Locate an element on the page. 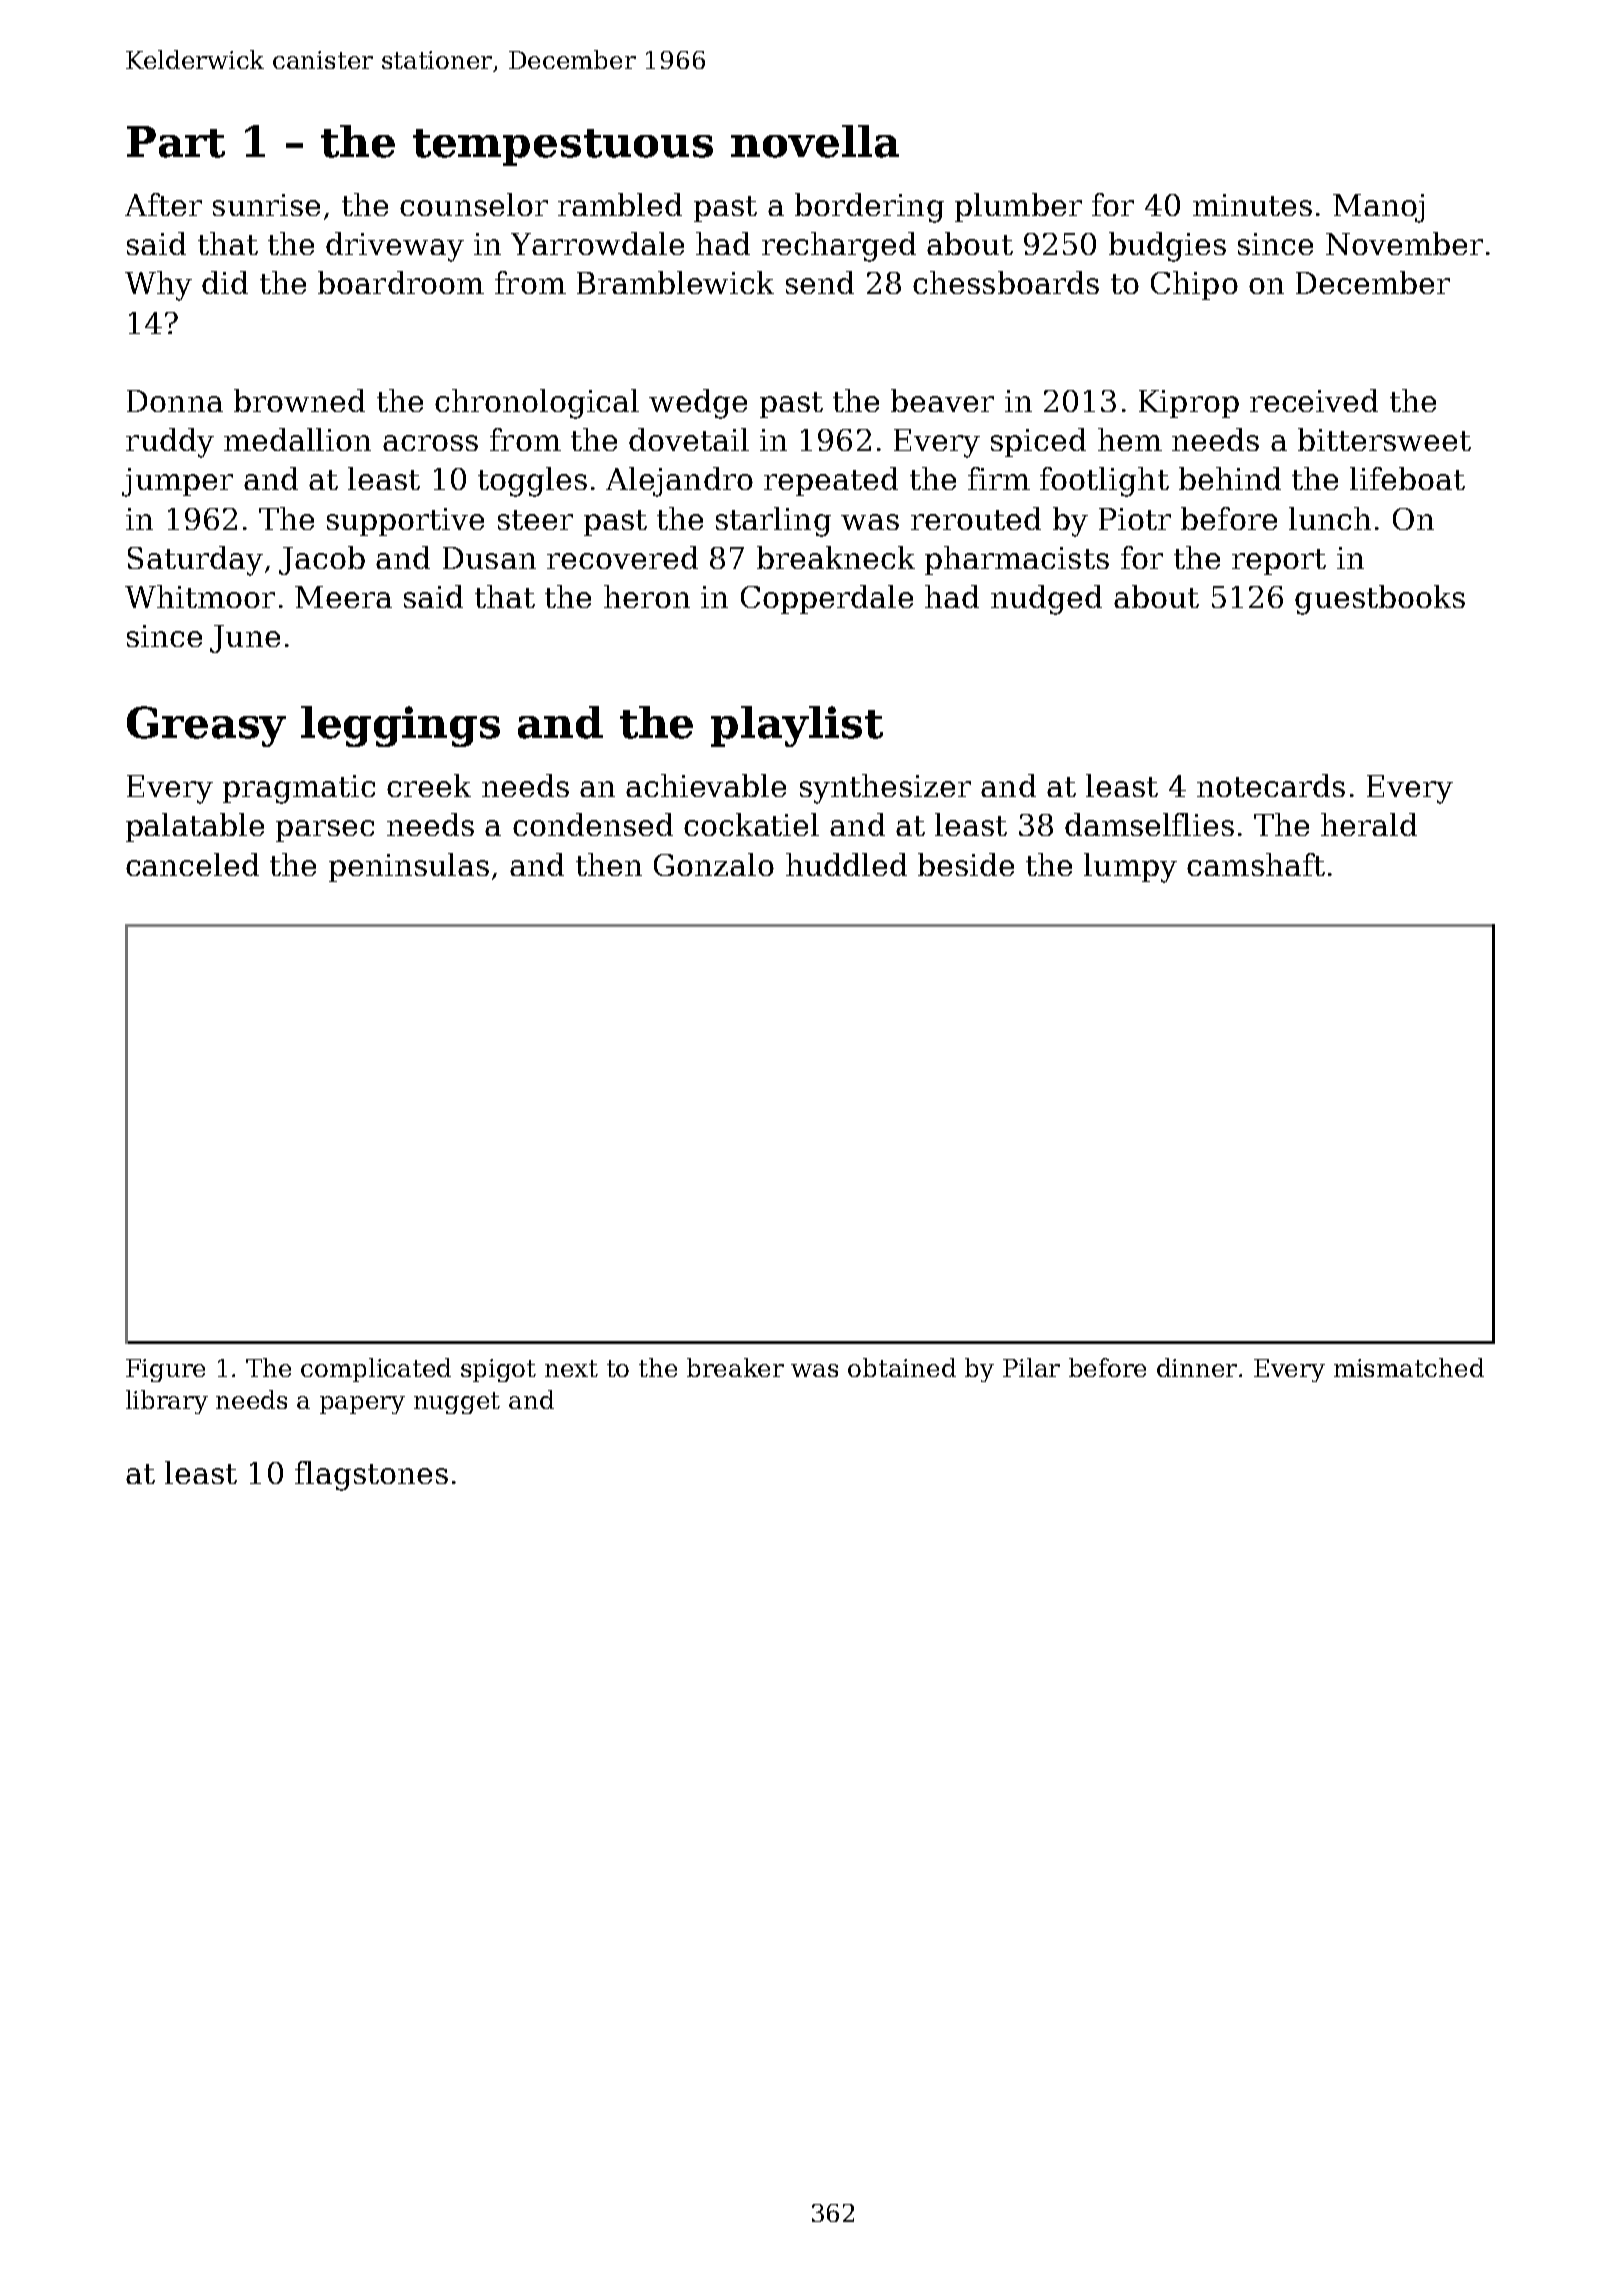 This image has width=1620, height=2292. Gonzalo is located at coordinates (714, 864).
